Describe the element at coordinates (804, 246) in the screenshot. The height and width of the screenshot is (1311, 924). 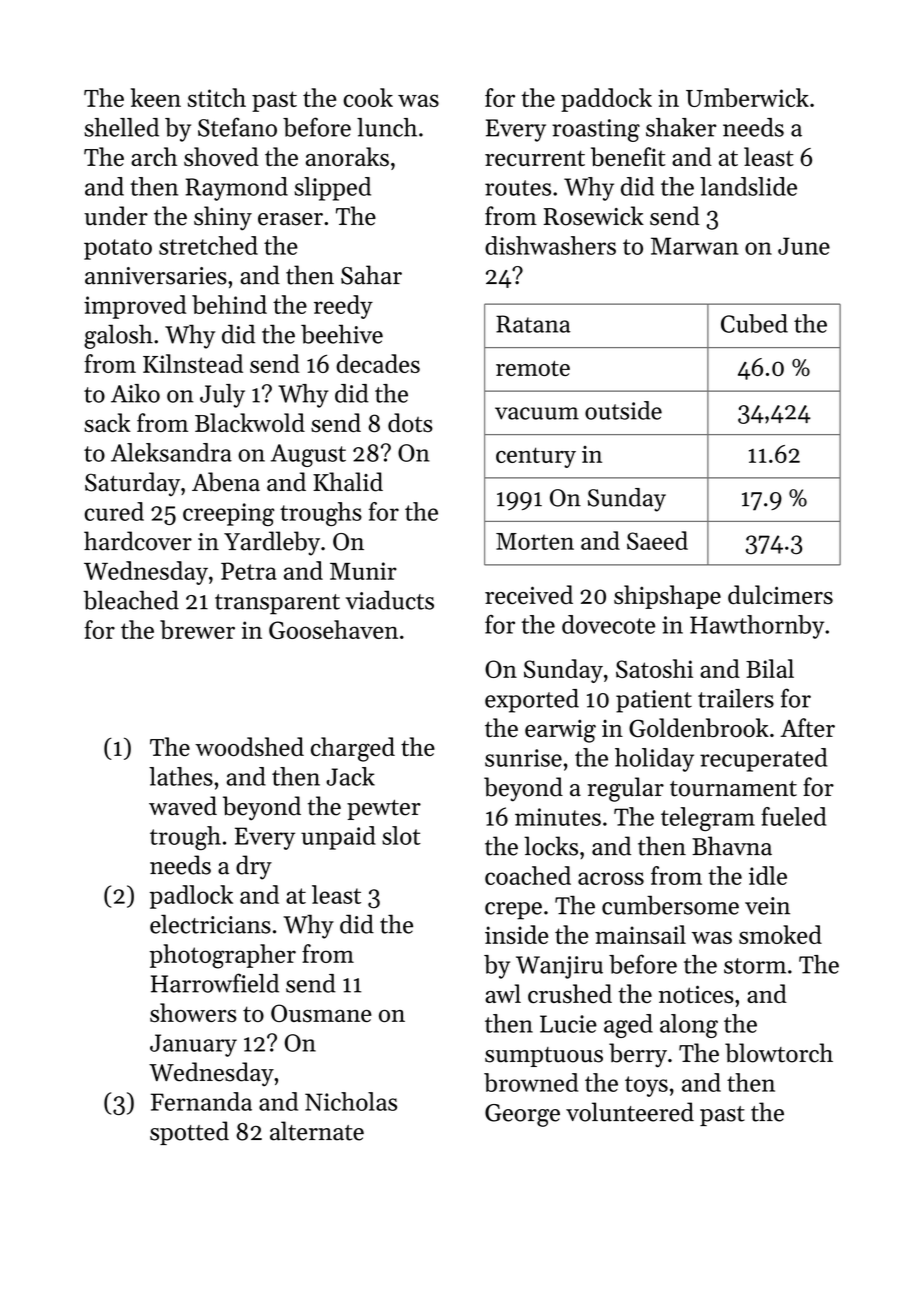
I see `June` at that location.
